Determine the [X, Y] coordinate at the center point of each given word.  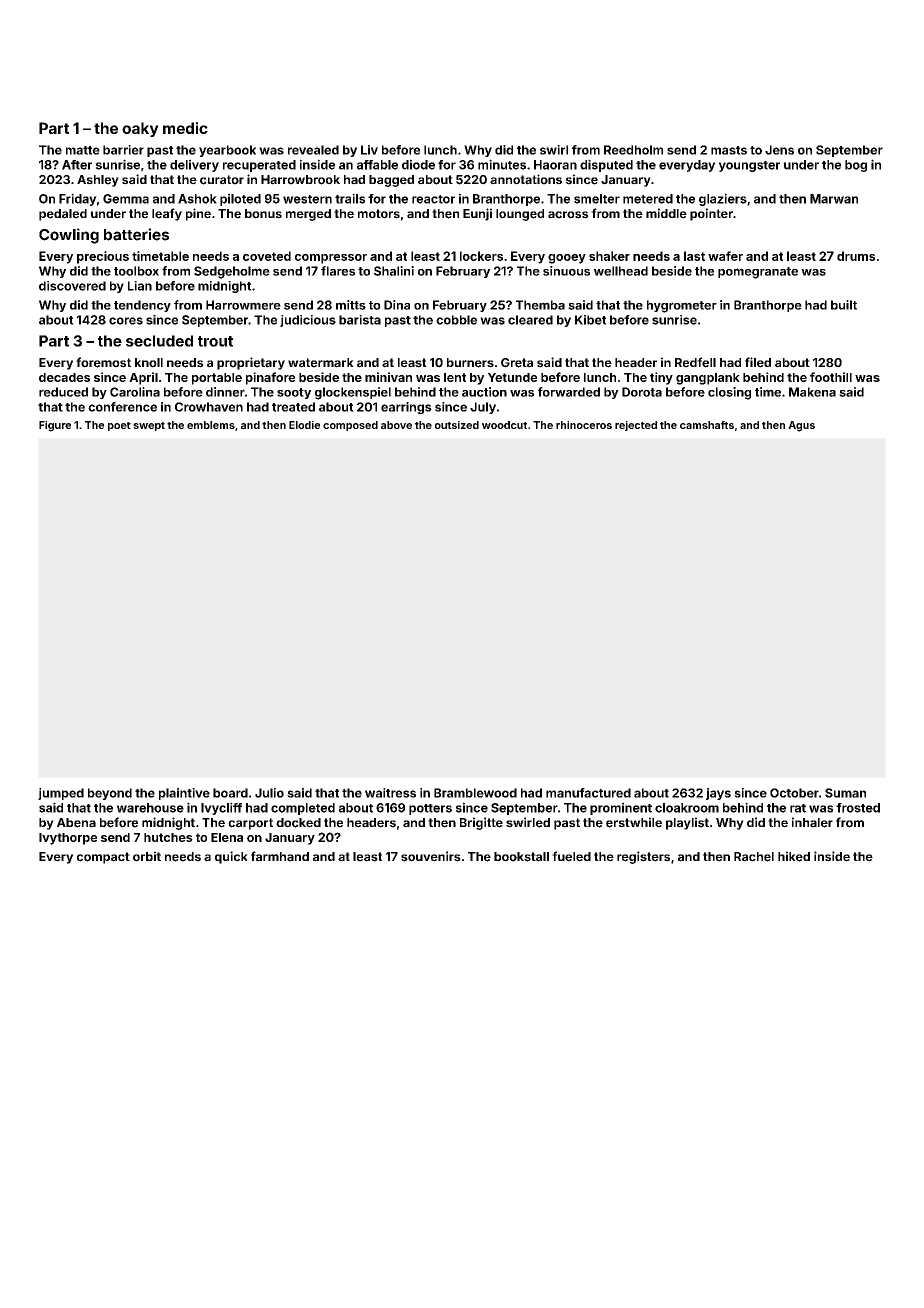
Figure [55, 426]
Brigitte [481, 823]
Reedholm [633, 150]
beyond [110, 794]
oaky [140, 129]
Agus [801, 426]
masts [729, 150]
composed [350, 426]
